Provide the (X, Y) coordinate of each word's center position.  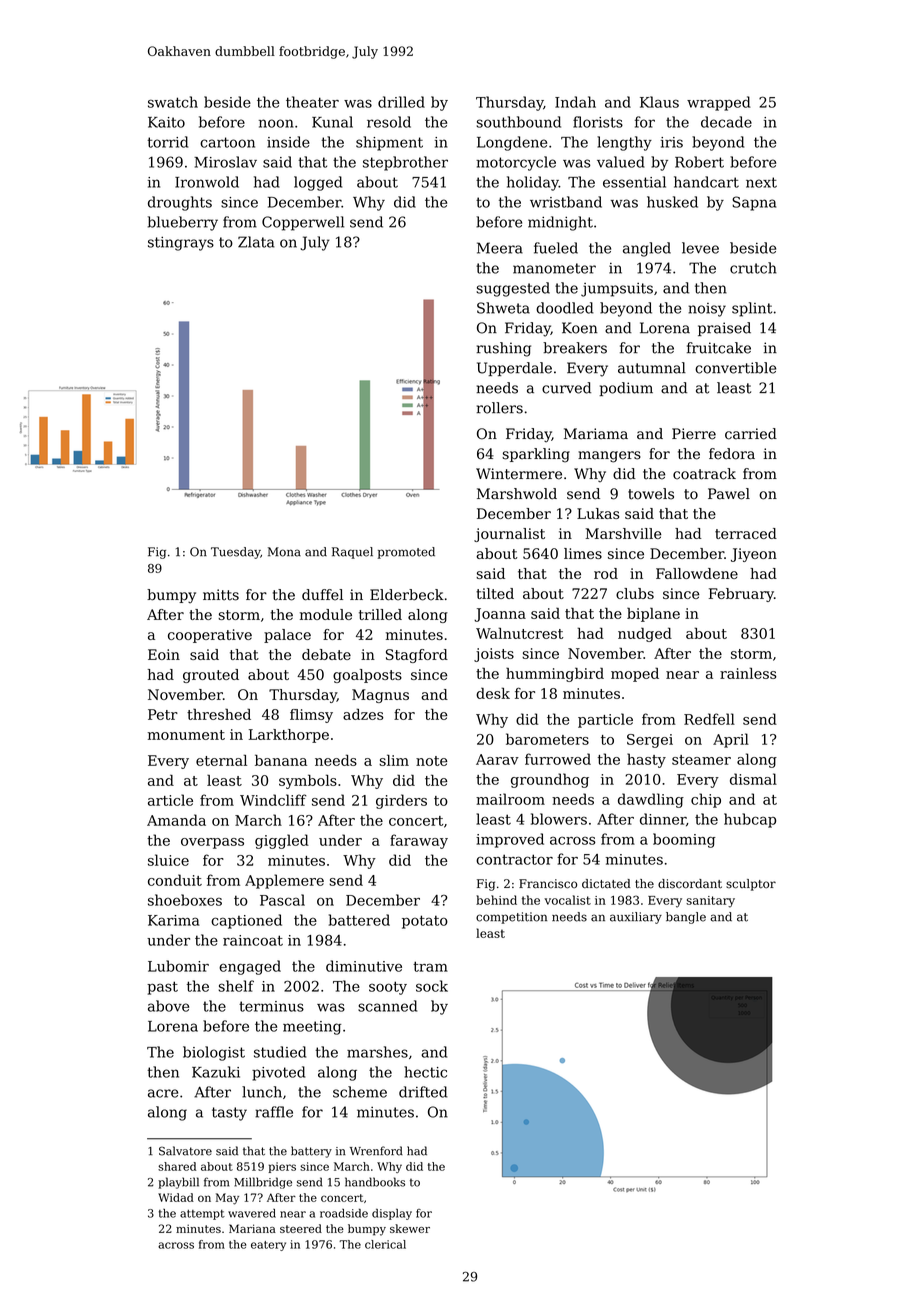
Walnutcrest (520, 633)
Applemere (284, 881)
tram (430, 966)
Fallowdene (697, 573)
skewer (410, 1228)
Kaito (166, 122)
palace (287, 636)
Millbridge (263, 1183)
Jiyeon (754, 555)
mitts (221, 595)
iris (672, 142)
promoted (406, 553)
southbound (519, 122)
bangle (686, 918)
